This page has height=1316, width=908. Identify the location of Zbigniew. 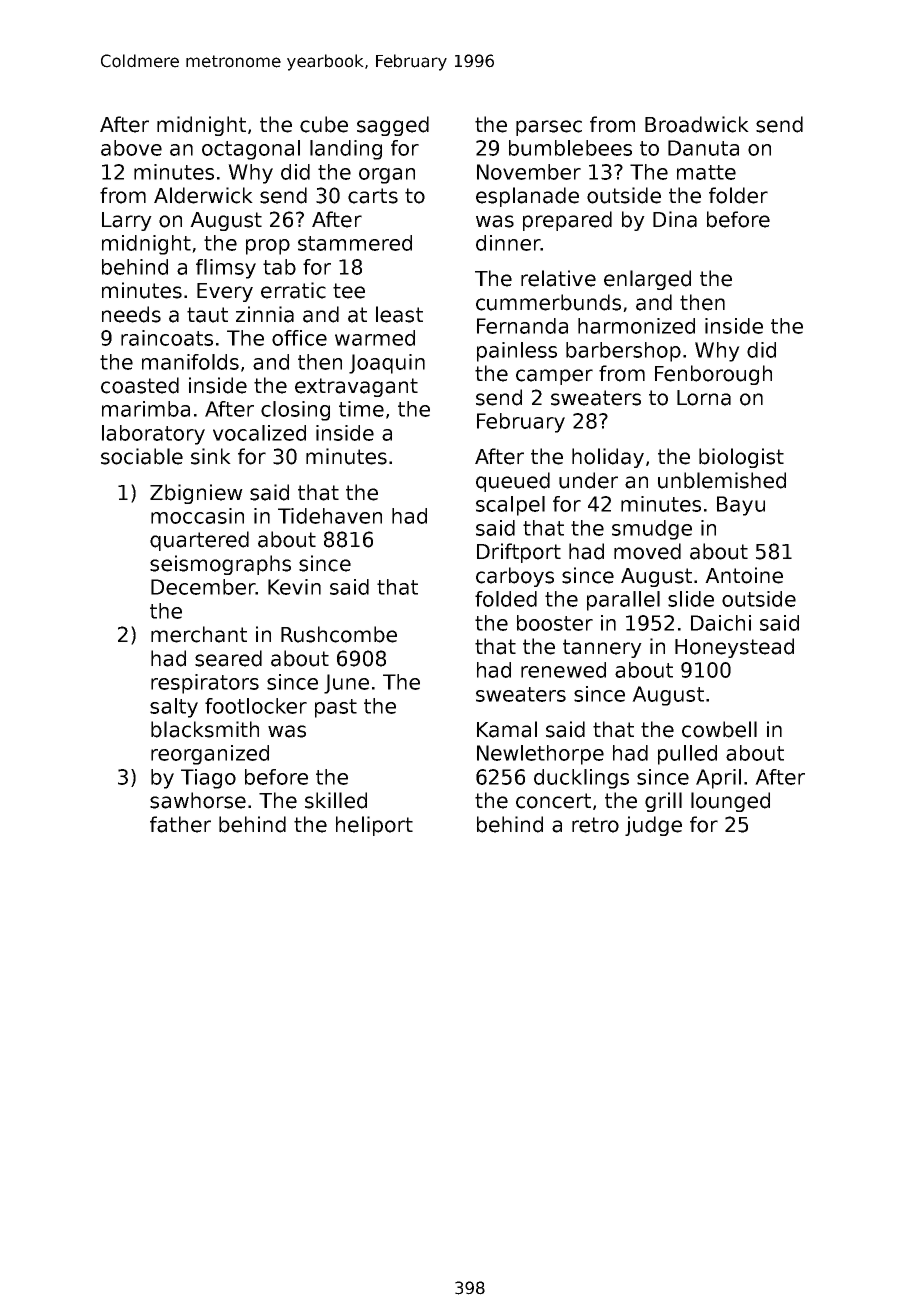
(196, 494).
